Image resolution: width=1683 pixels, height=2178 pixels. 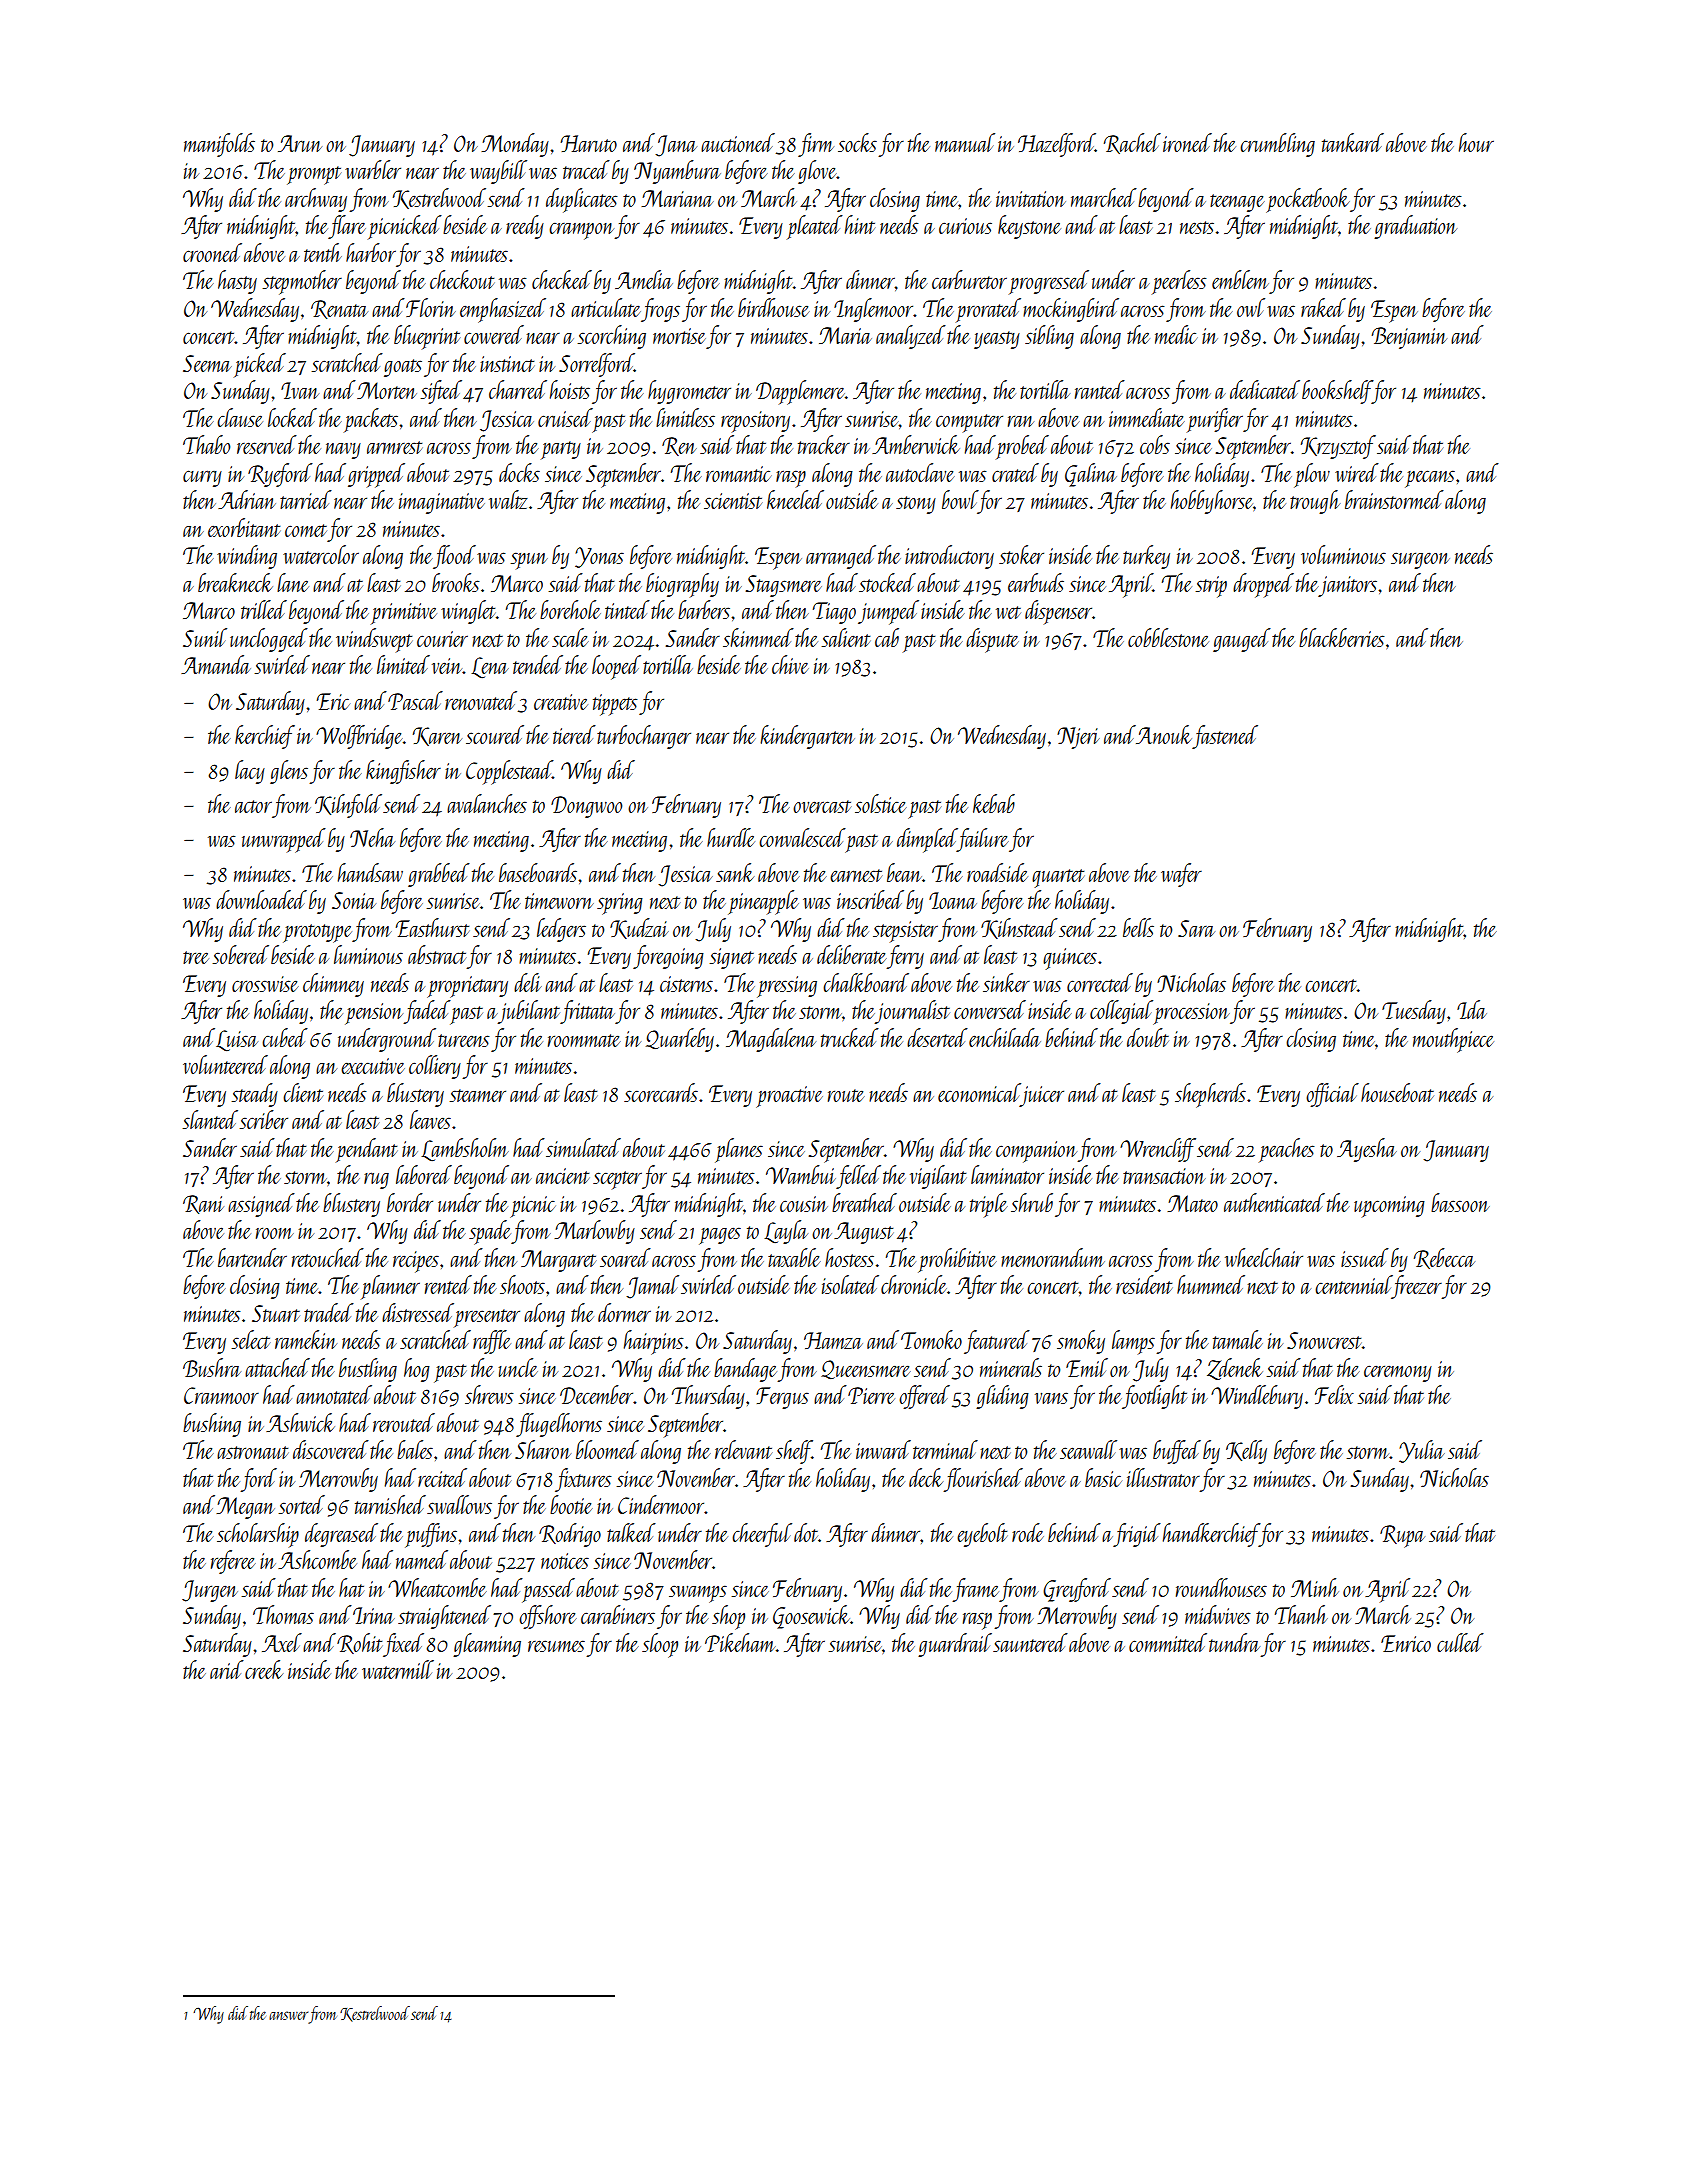 I want to click on creek, so click(x=264, y=1669).
